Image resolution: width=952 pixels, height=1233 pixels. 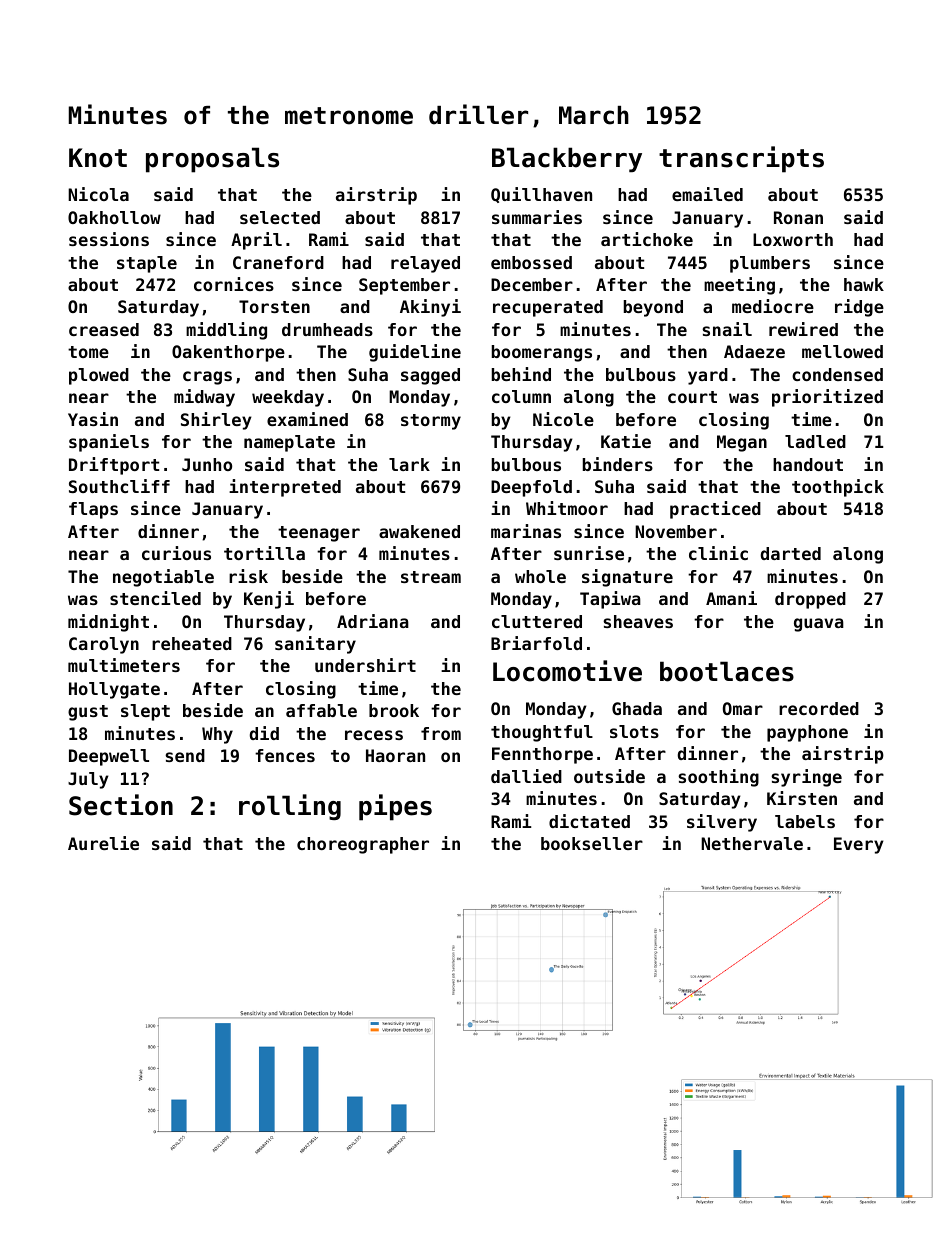 I want to click on relayed, so click(x=425, y=264).
